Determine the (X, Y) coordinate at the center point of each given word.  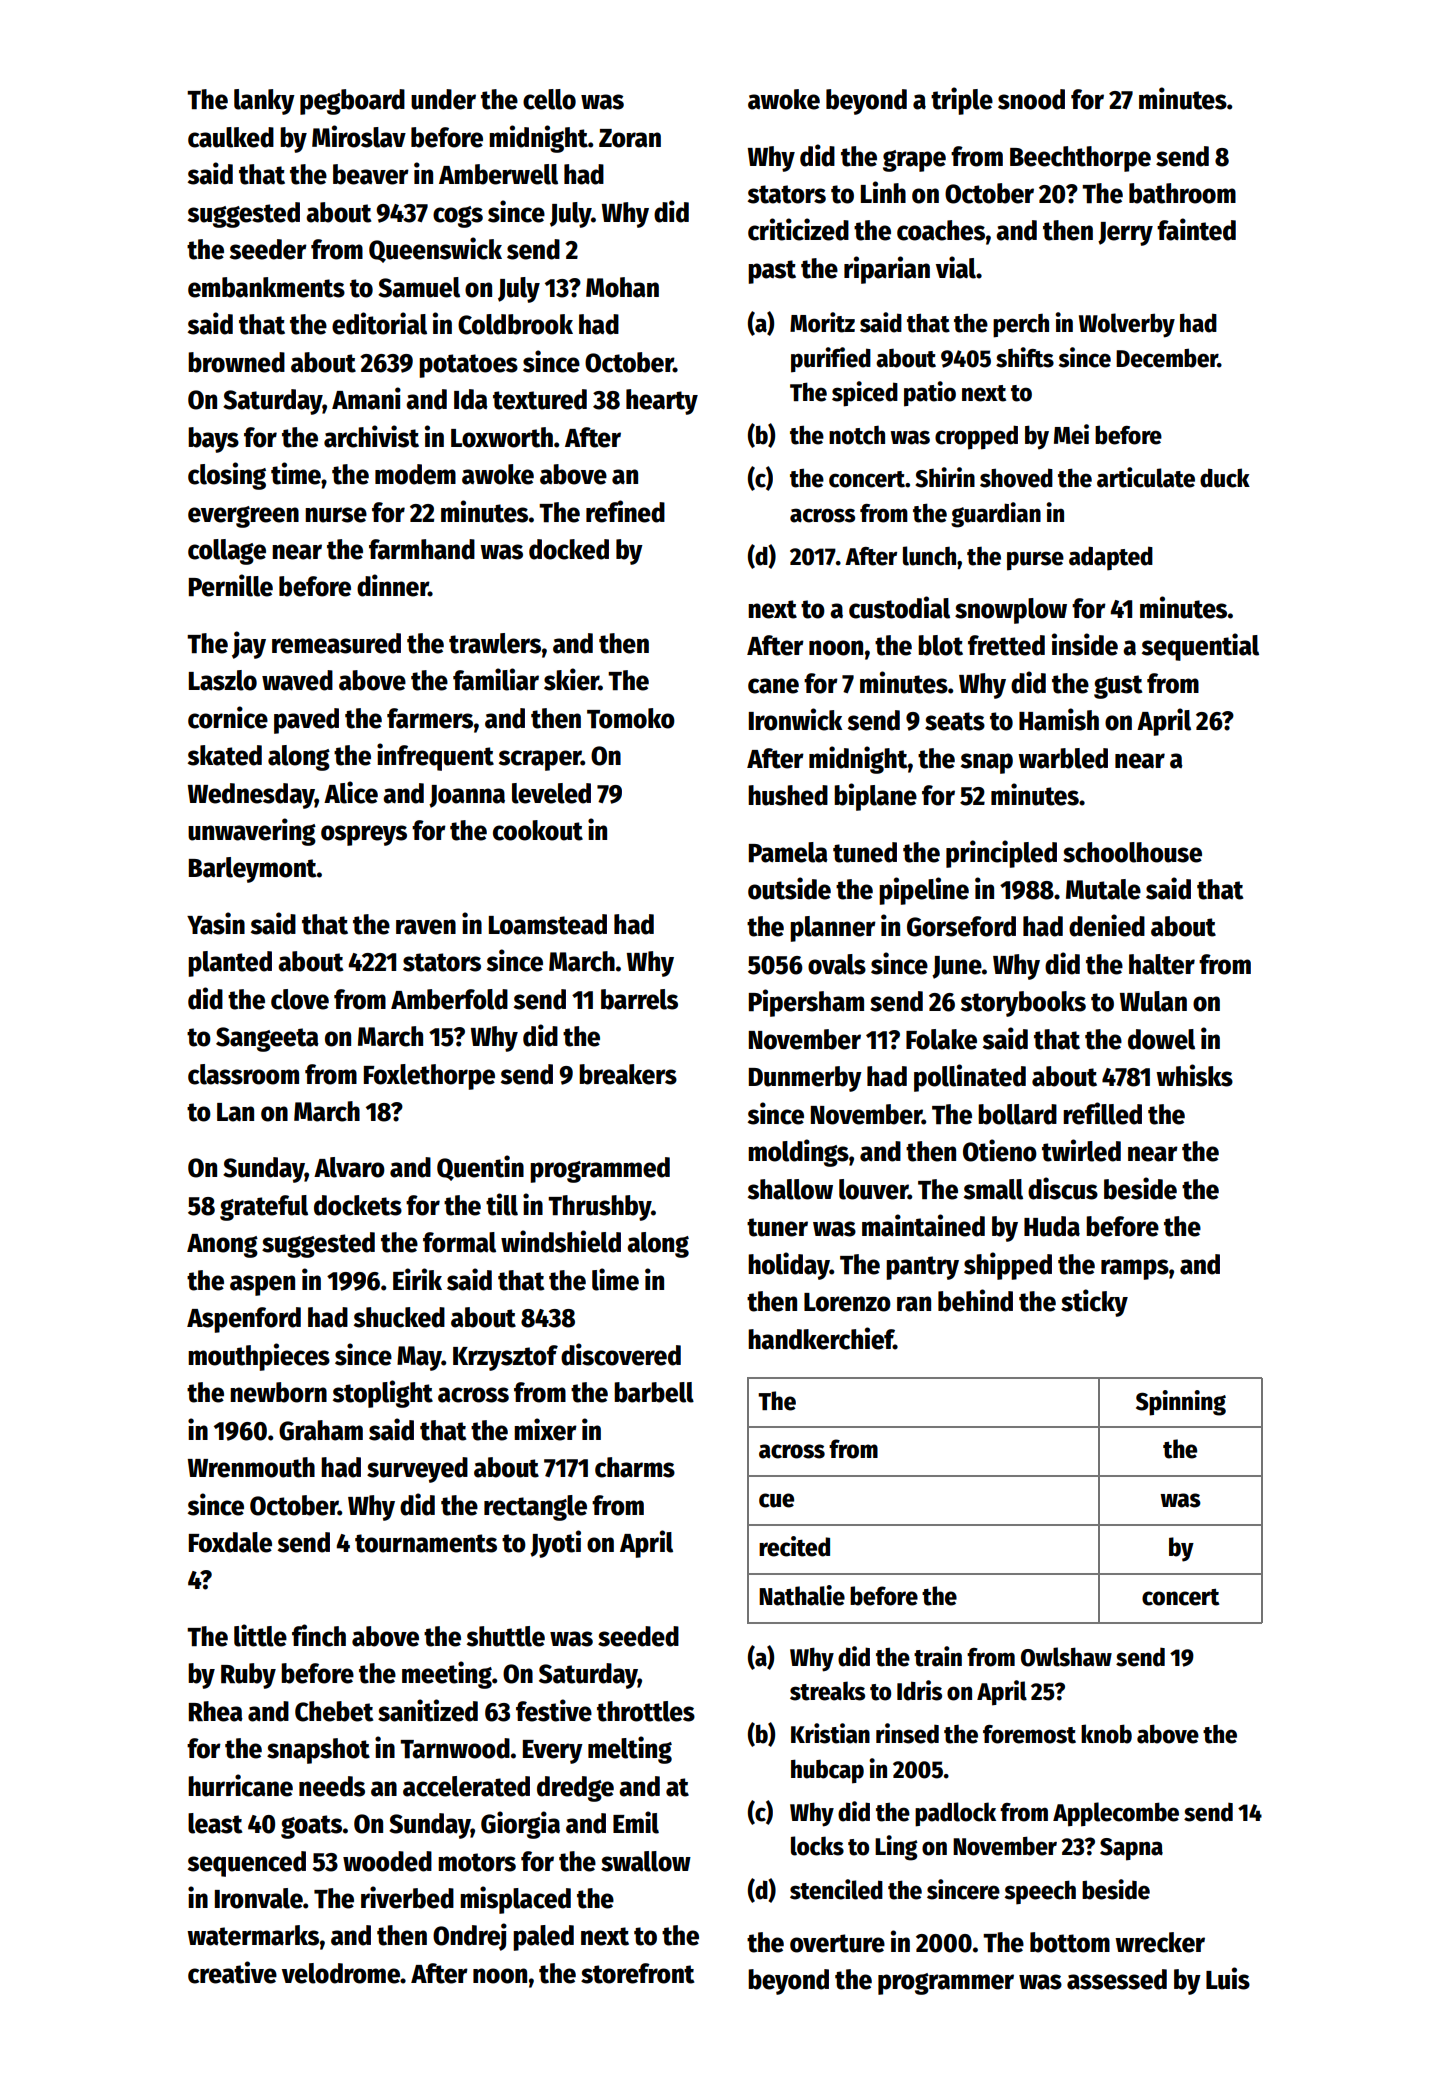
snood (1031, 99)
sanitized (428, 1710)
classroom (243, 1074)
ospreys (364, 835)
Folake (941, 1039)
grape (914, 161)
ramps (1135, 1269)
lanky (264, 102)
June (957, 967)
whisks (1194, 1075)
